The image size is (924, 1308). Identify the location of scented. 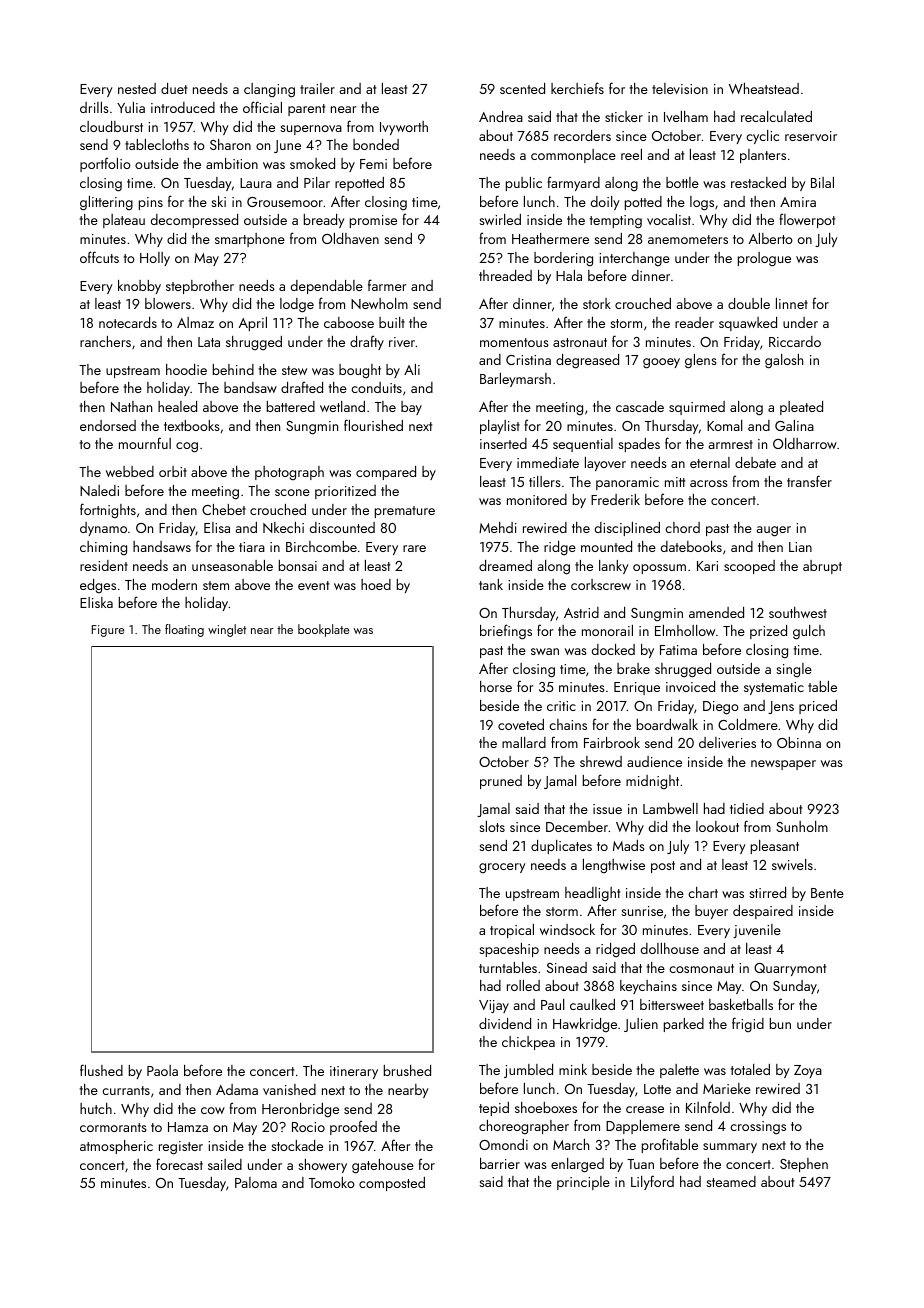
(522, 88).
